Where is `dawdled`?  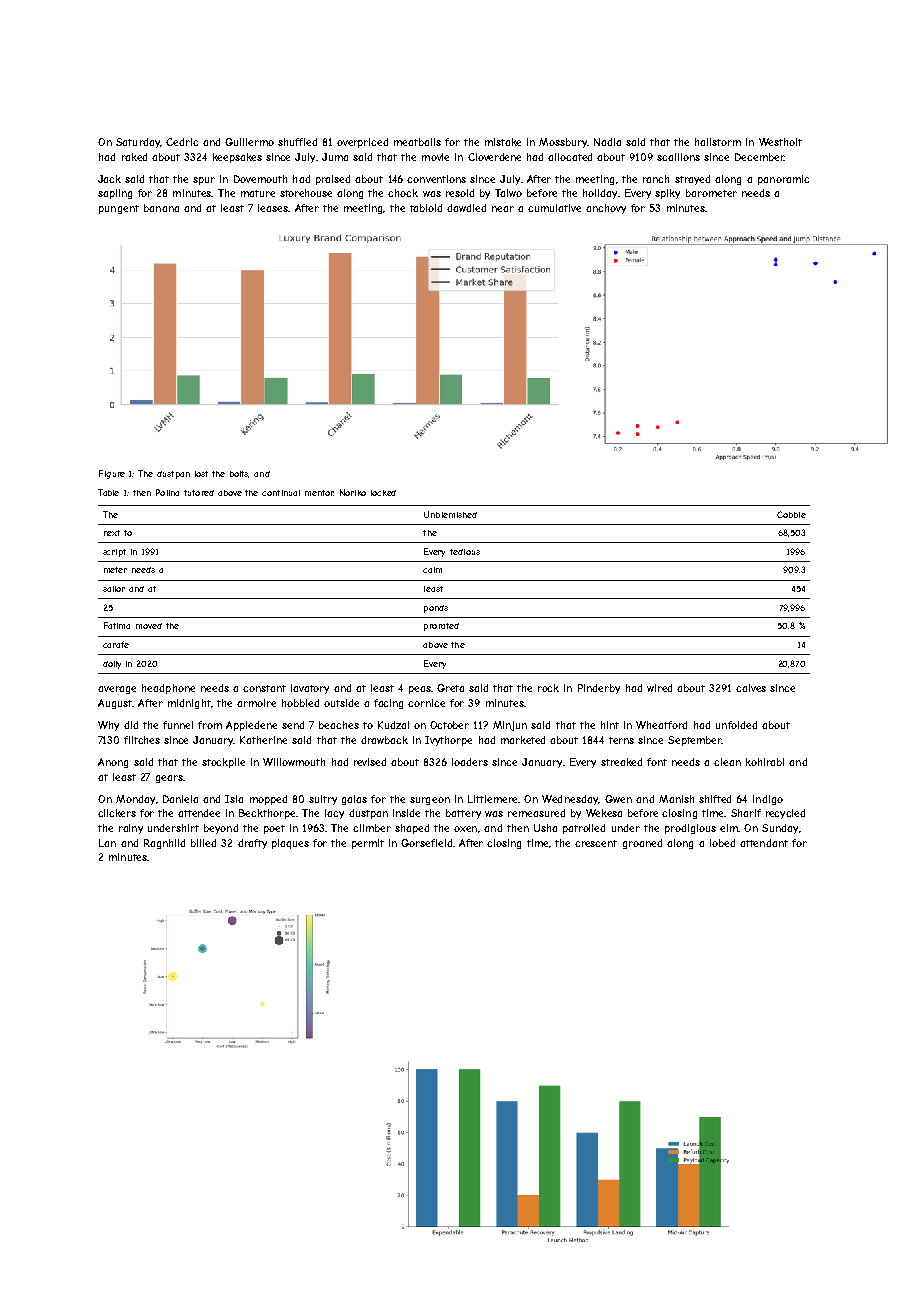
dawdled is located at coordinates (466, 208).
